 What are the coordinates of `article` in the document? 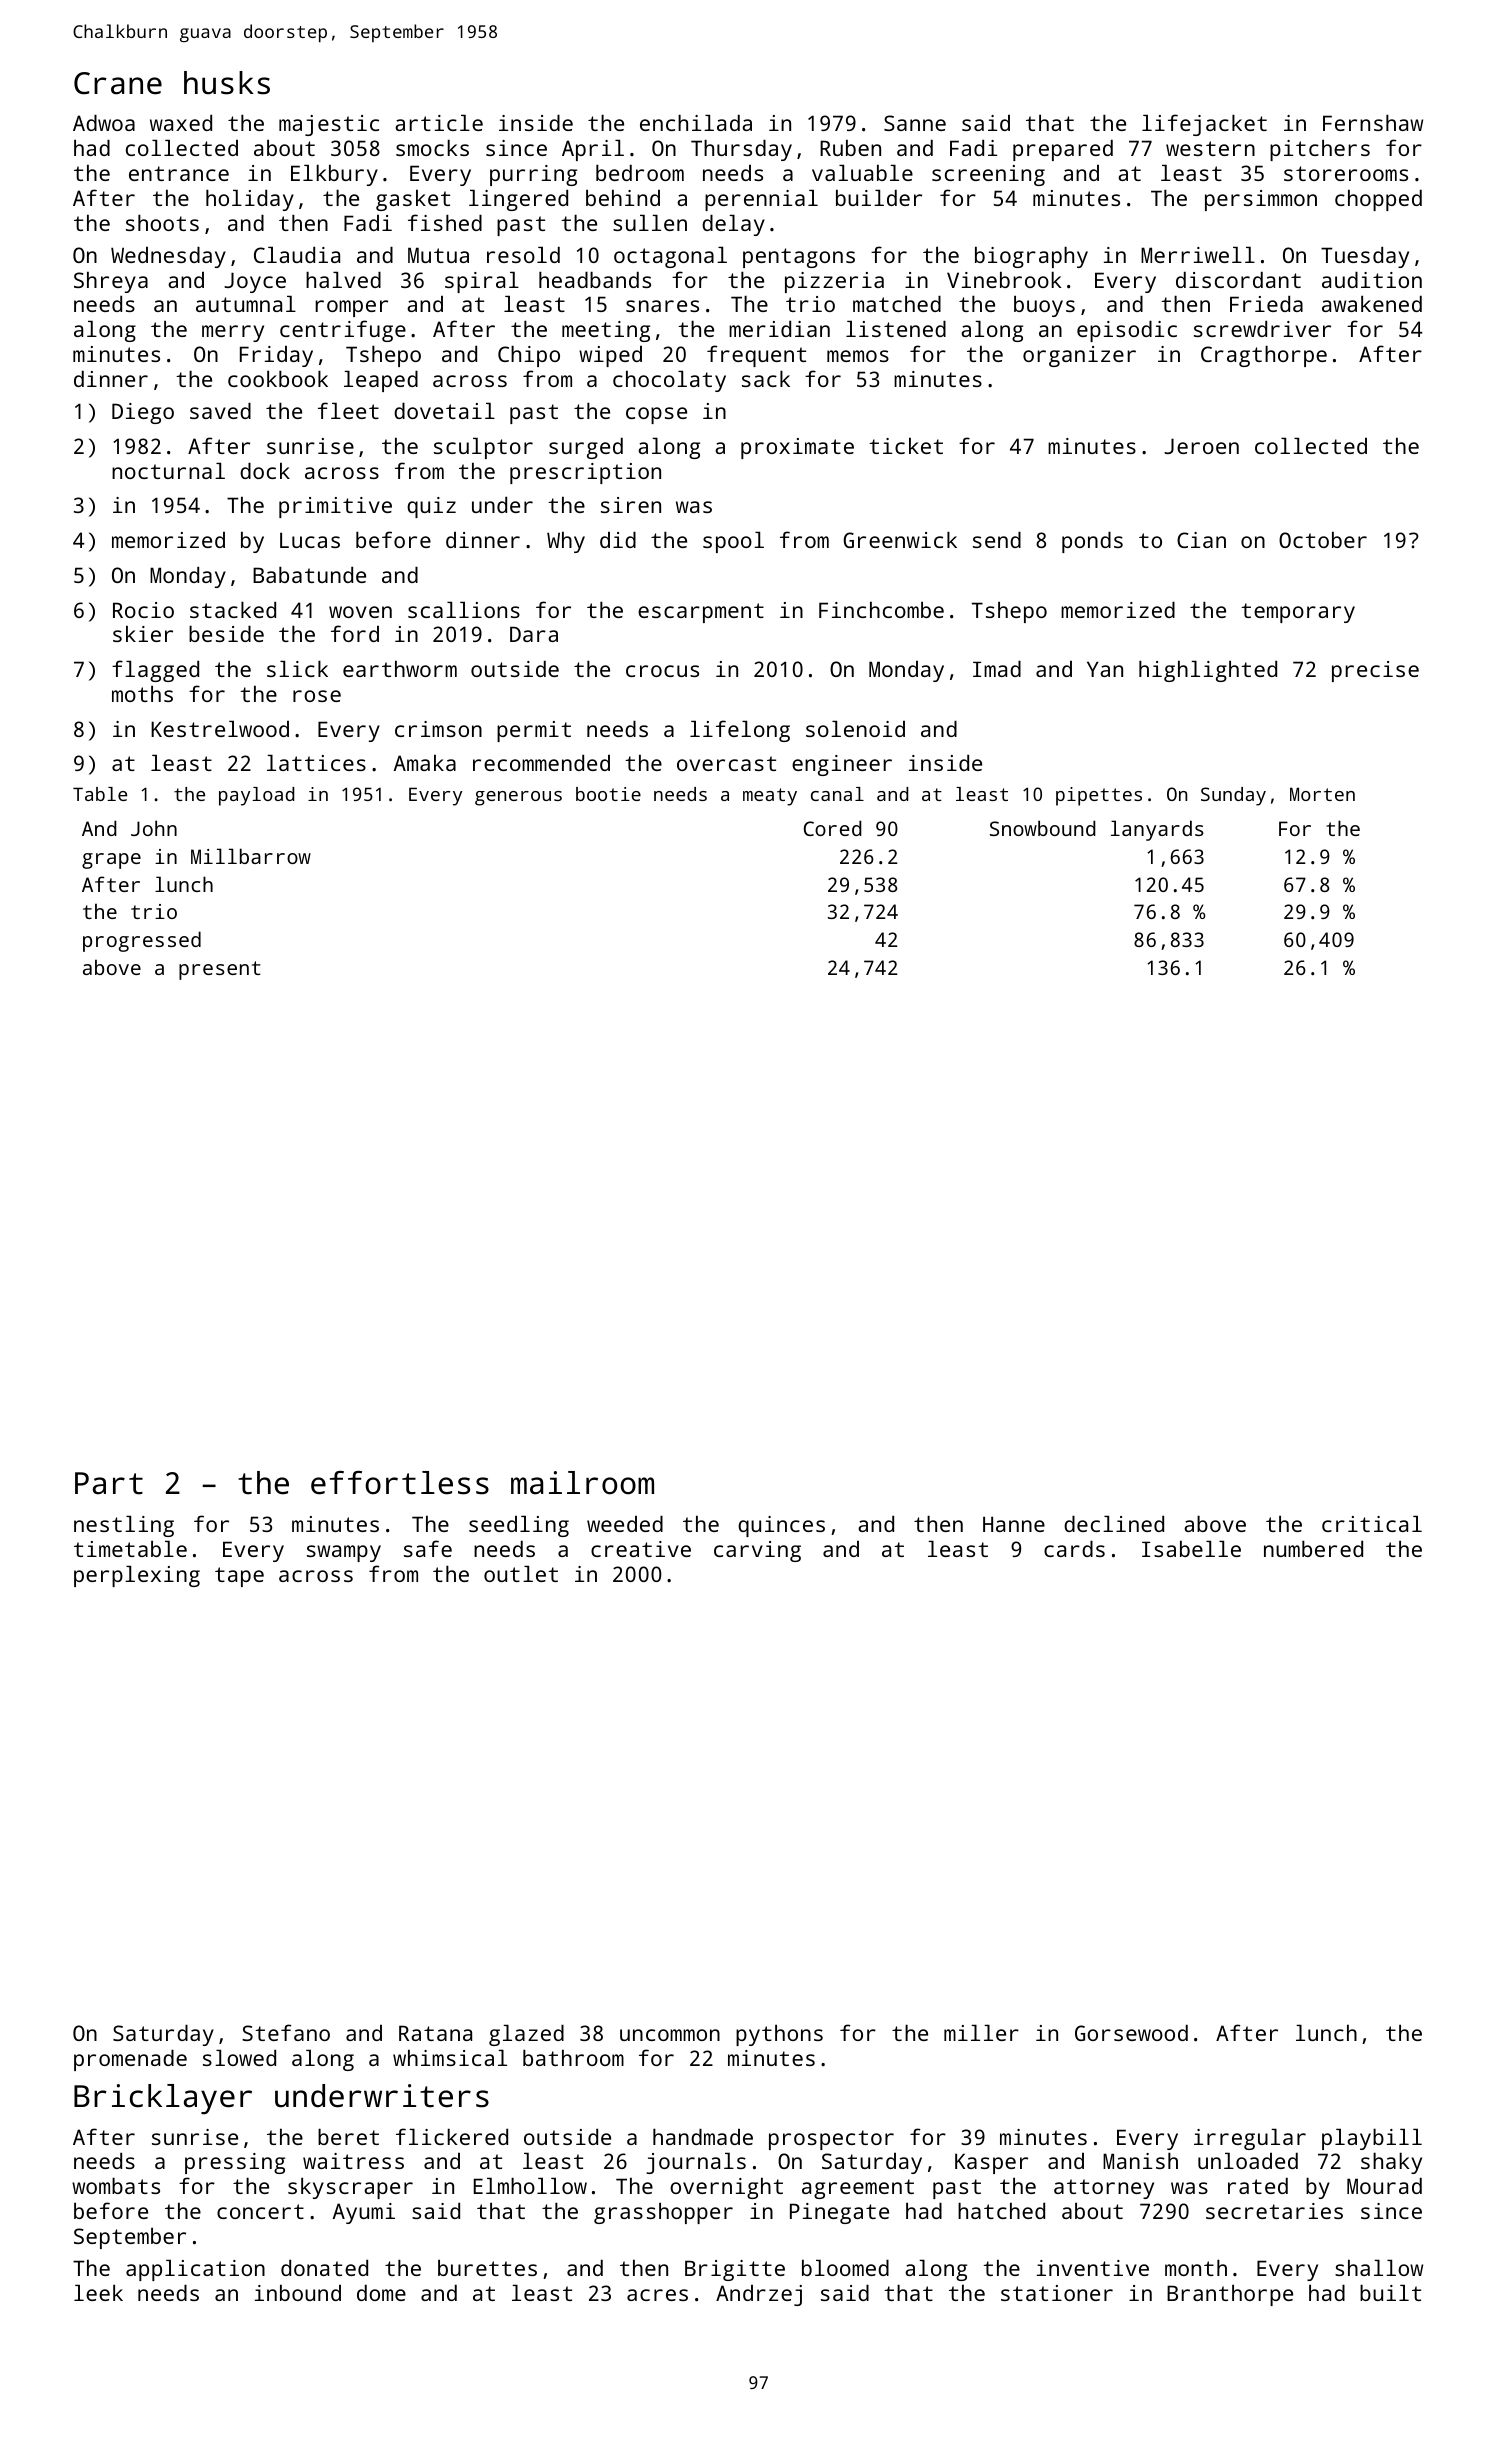 It's located at (439, 122).
